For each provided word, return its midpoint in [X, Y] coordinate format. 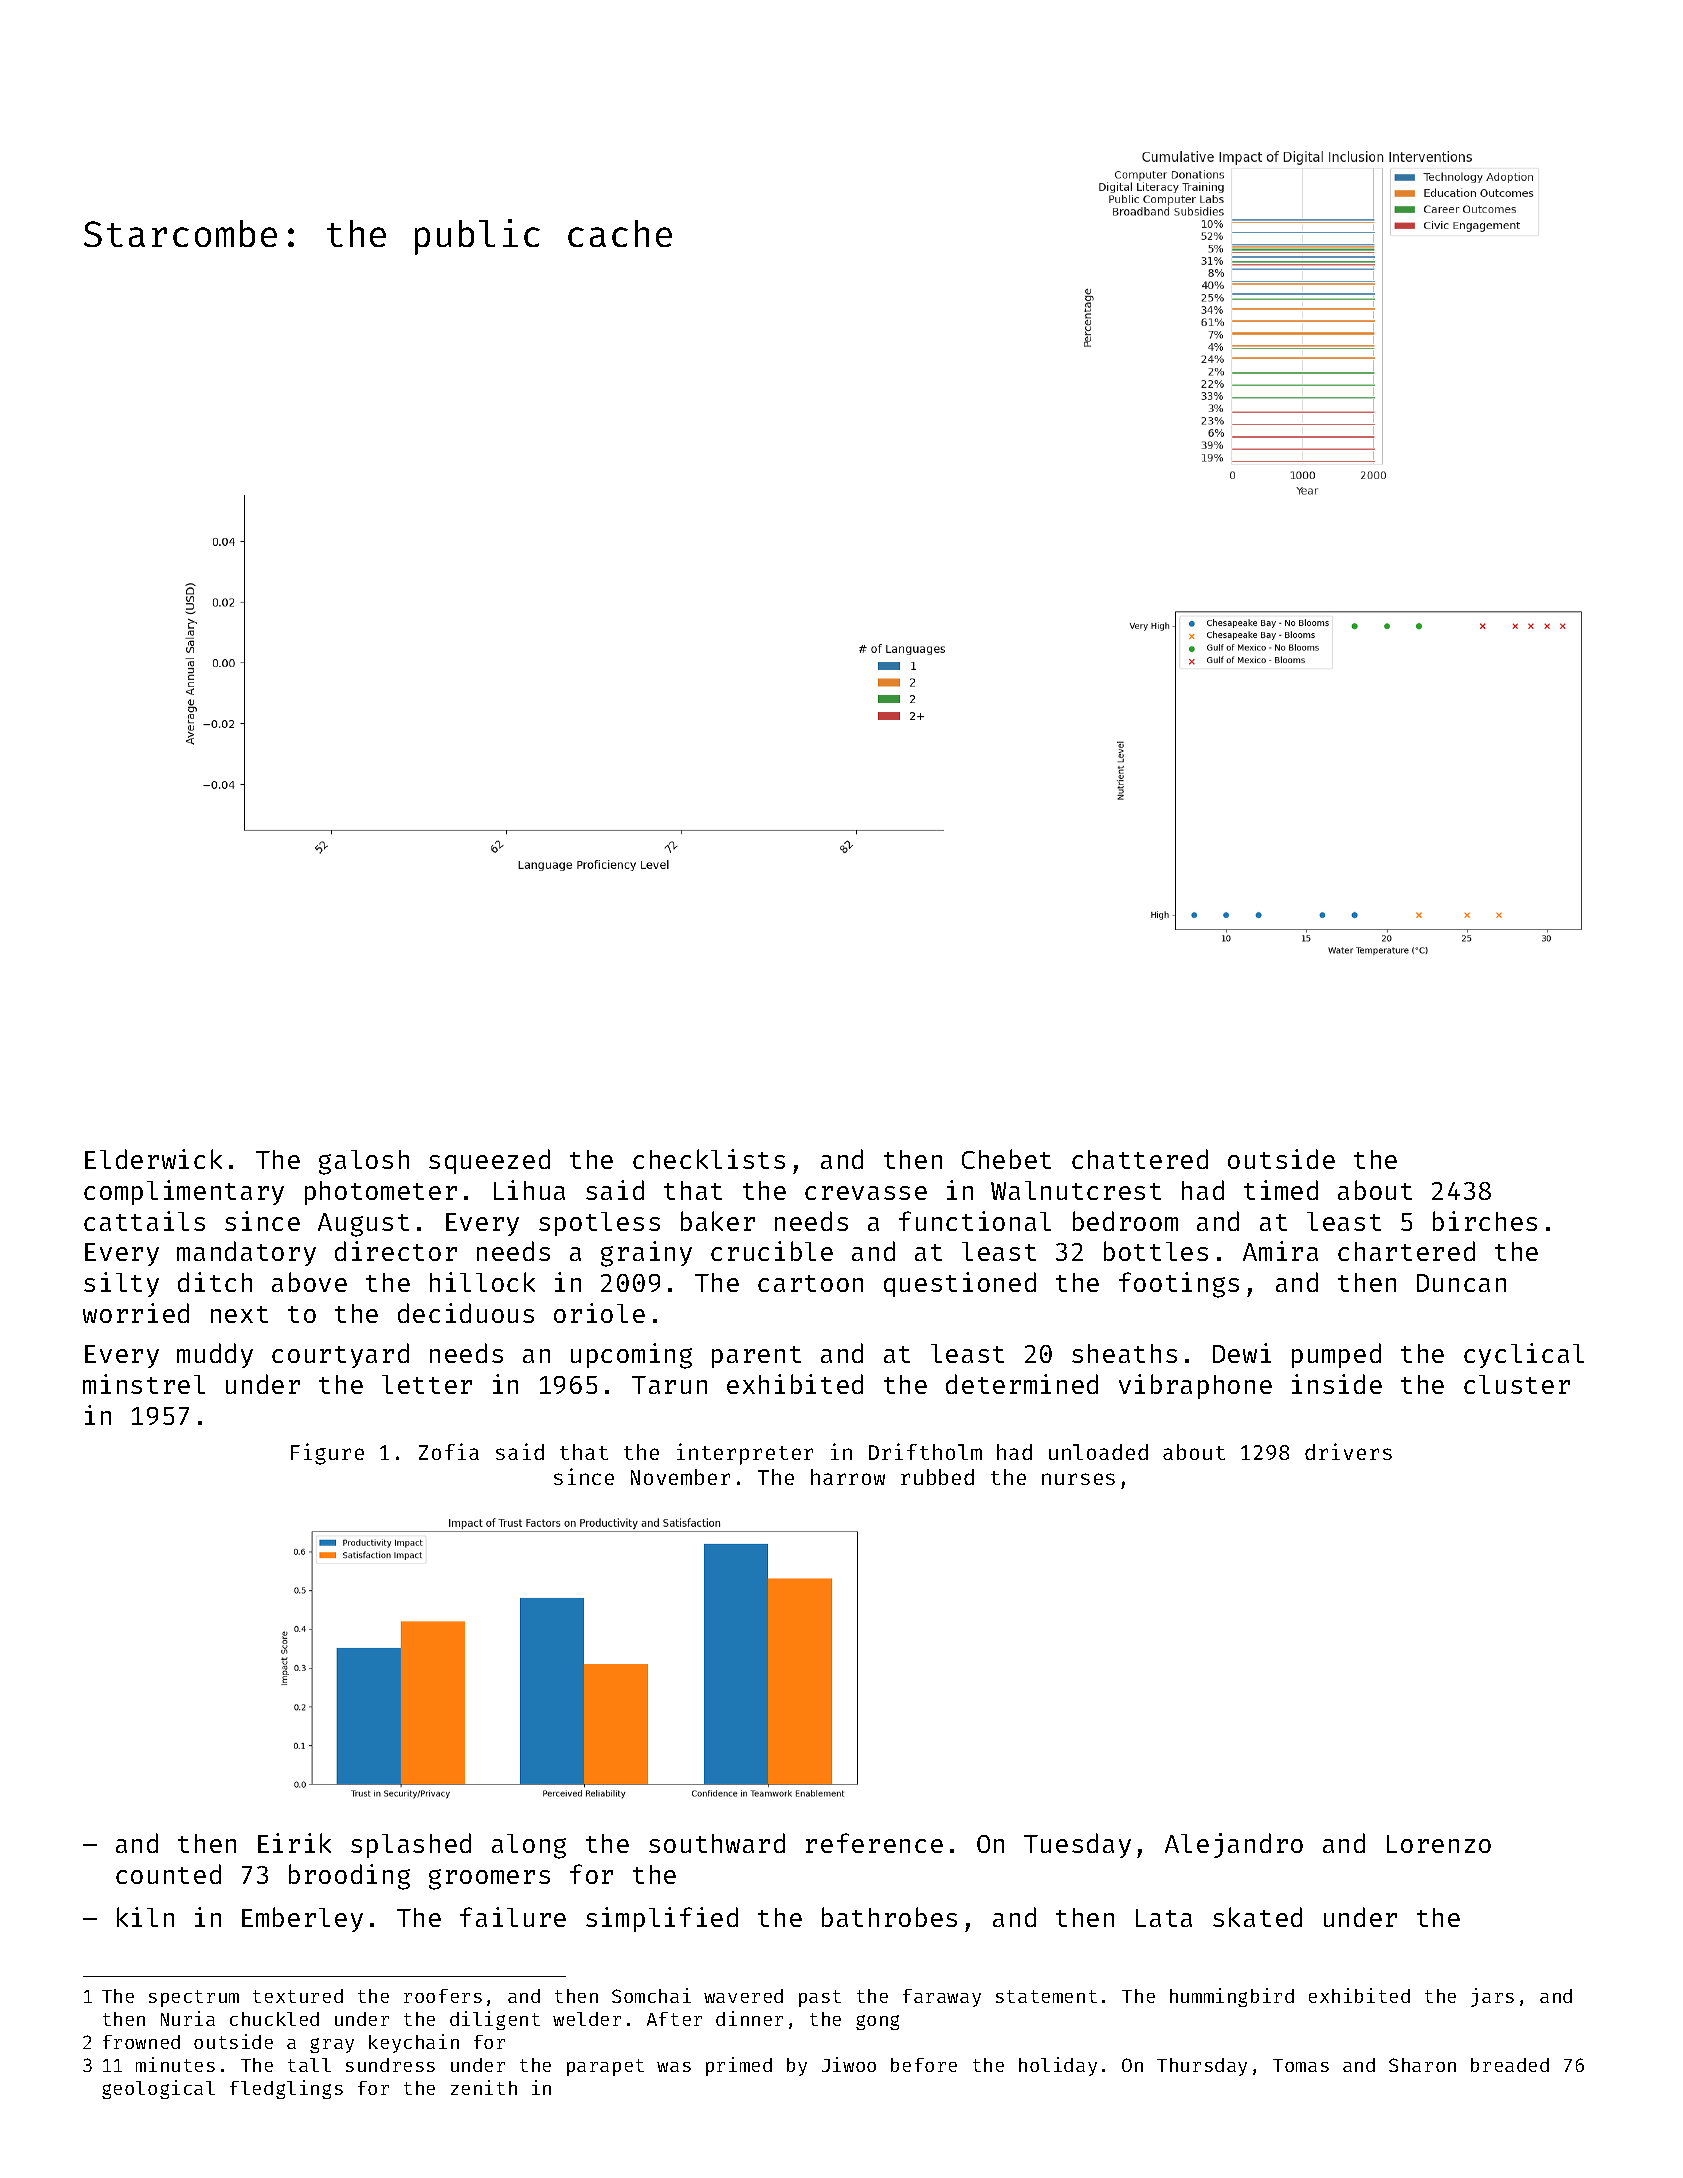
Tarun [669, 1385]
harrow [848, 1477]
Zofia [449, 1451]
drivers [1348, 1451]
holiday [1058, 2066]
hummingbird [1232, 1997]
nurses [1078, 1479]
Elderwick [153, 1159]
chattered [1140, 1159]
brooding [349, 1877]
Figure [327, 1454]
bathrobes [889, 1917]
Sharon [1422, 2065]
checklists [709, 1159]
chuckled [274, 2019]
